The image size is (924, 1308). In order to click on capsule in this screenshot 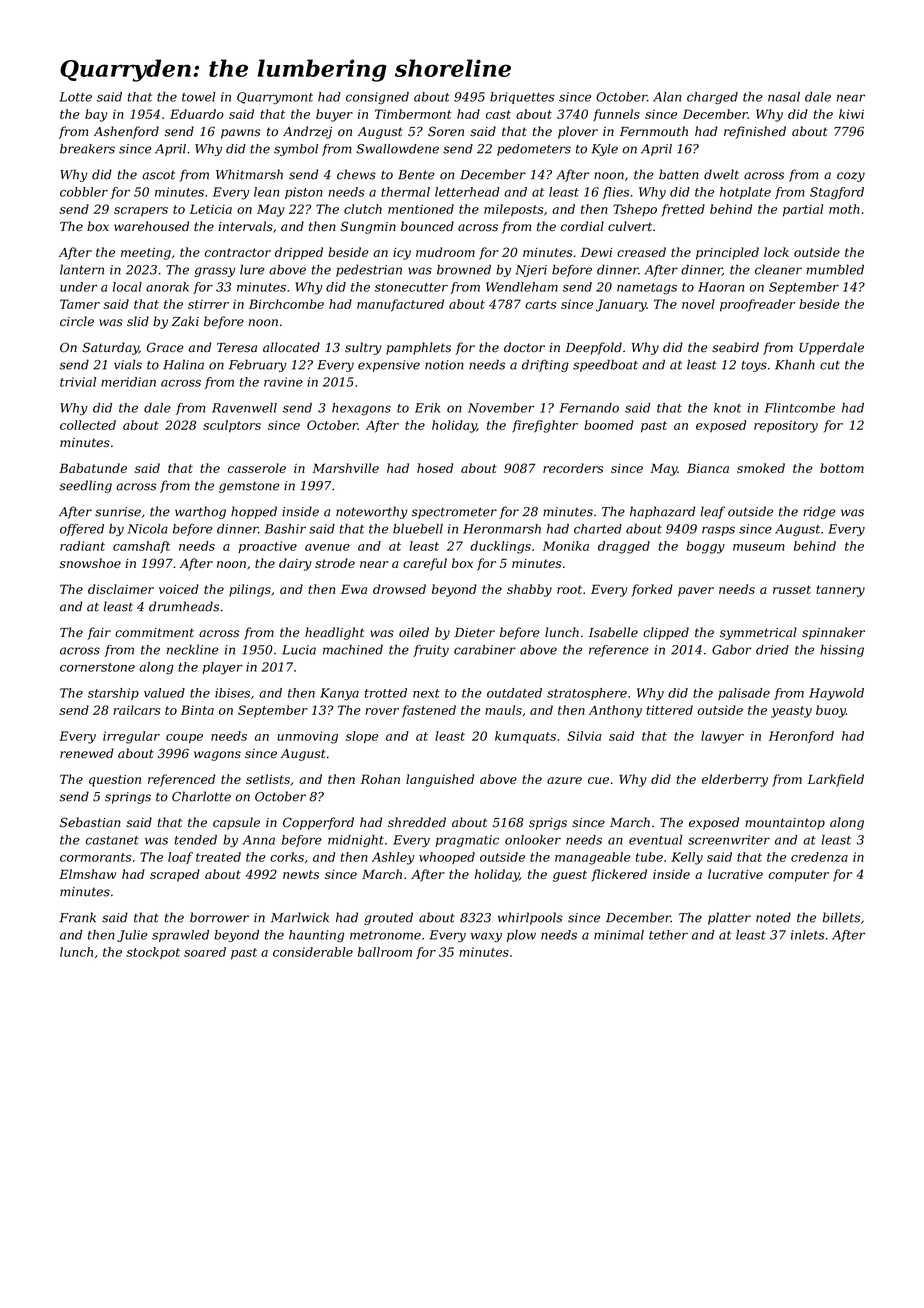, I will do `click(236, 823)`.
